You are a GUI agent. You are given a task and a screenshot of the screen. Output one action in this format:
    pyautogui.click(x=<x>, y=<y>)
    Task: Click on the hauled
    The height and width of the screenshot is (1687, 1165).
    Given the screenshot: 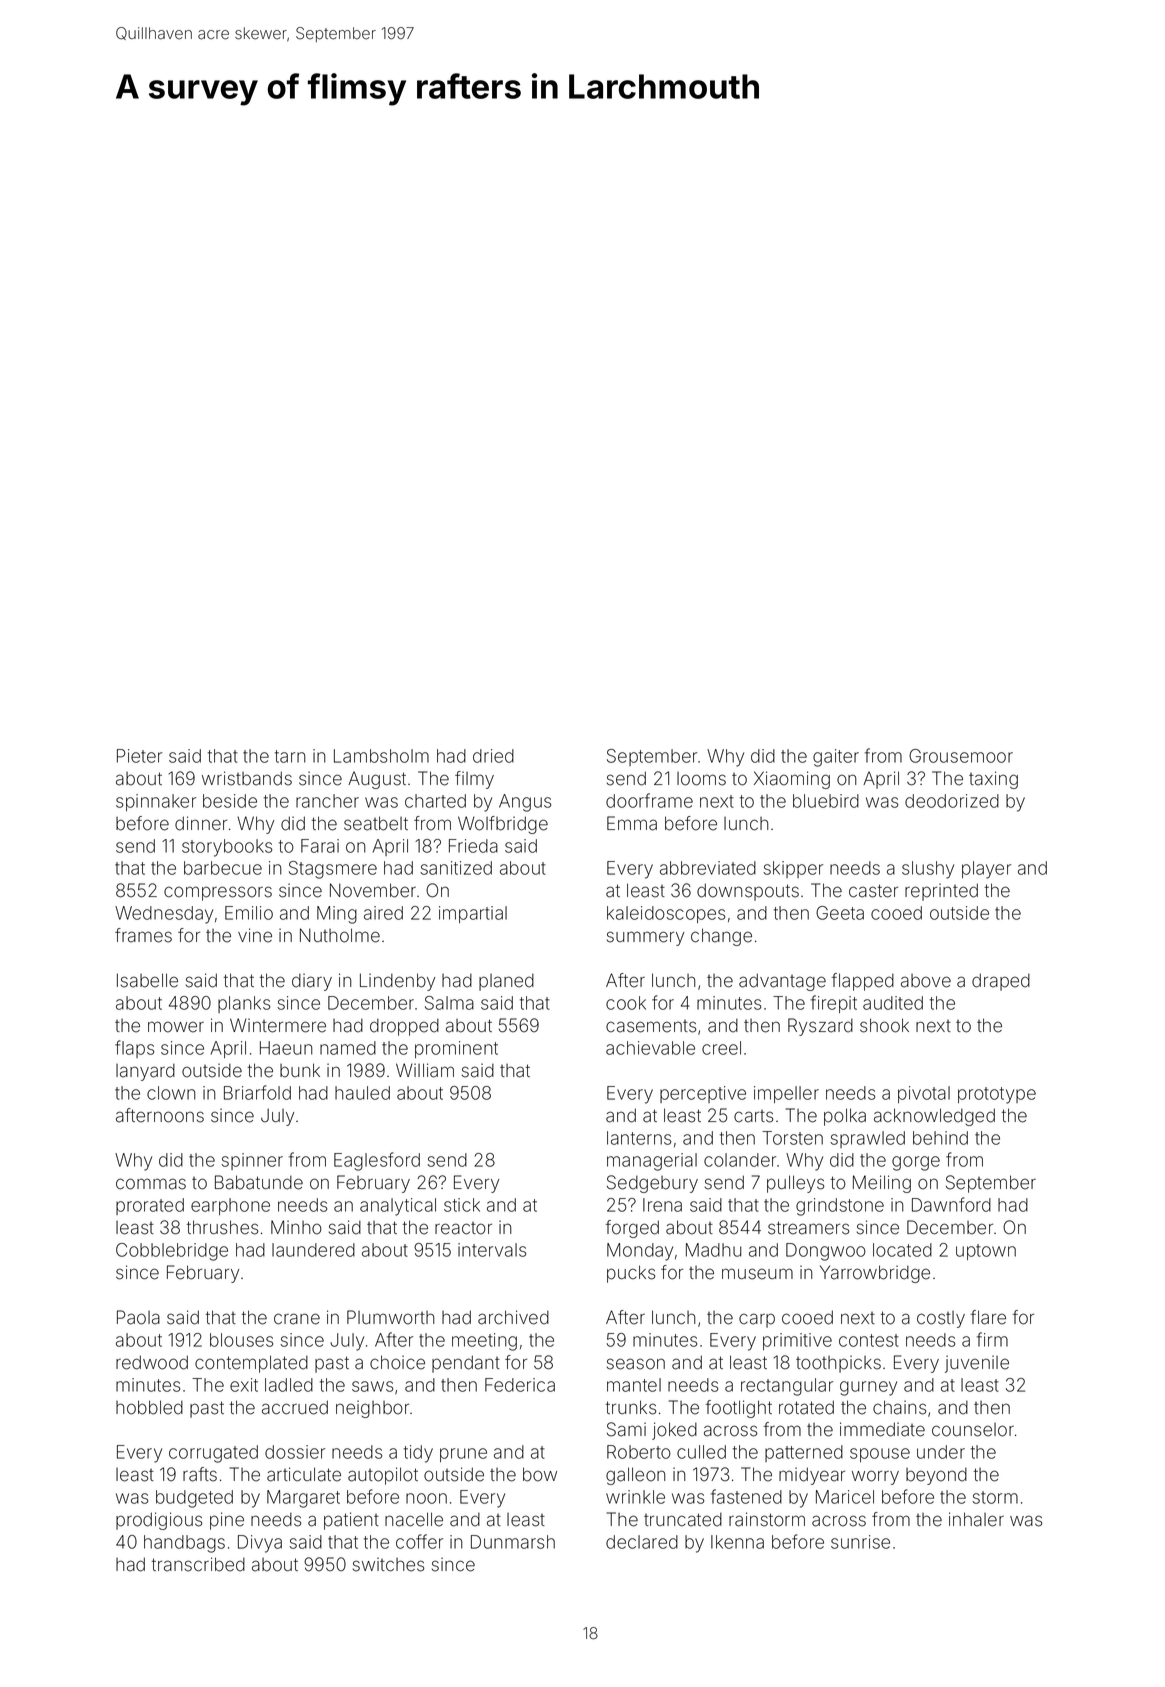 What is the action you would take?
    pyautogui.click(x=362, y=1093)
